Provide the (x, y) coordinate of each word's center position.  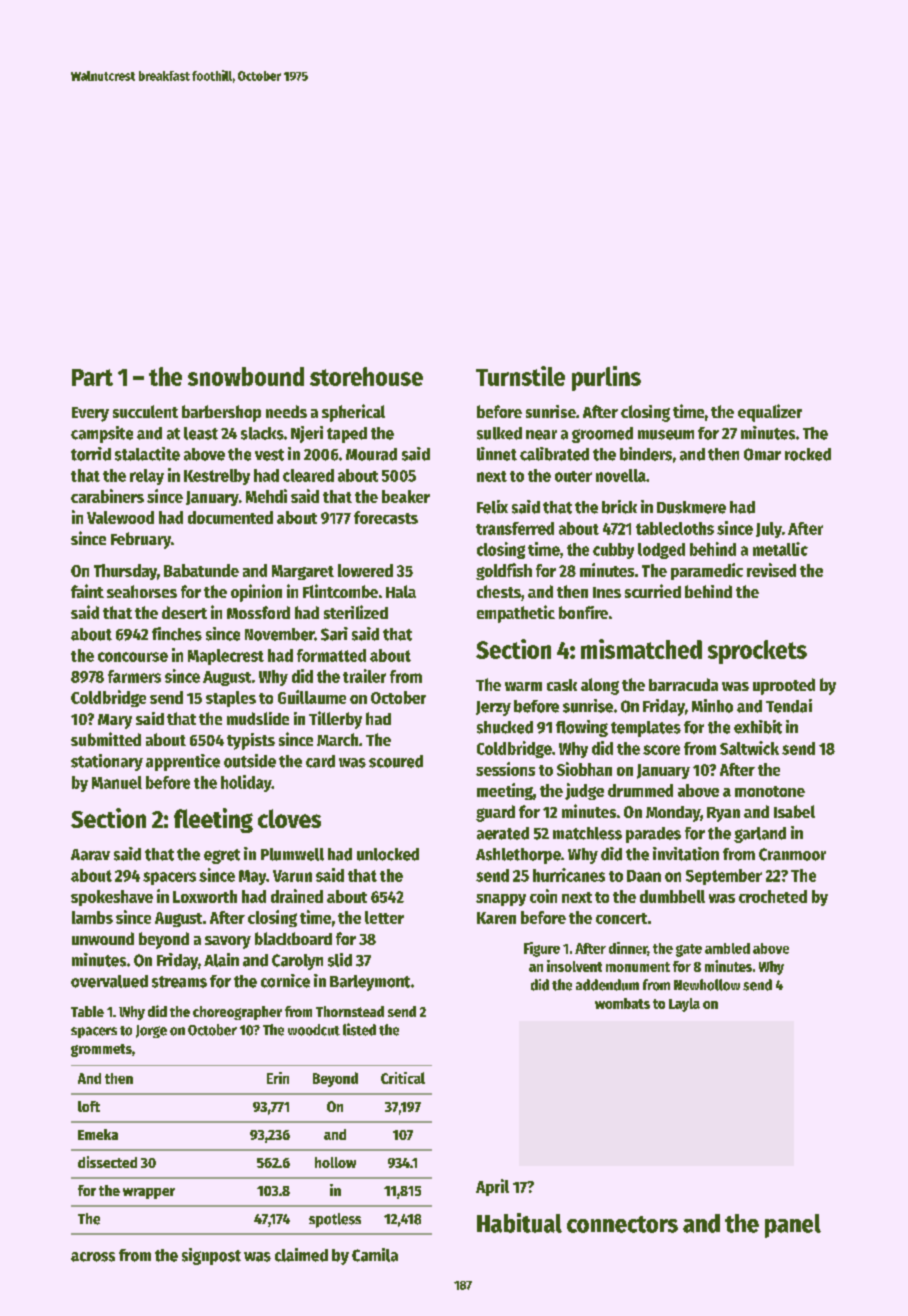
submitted (106, 739)
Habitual (519, 1223)
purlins (606, 378)
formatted (331, 655)
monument (638, 967)
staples (231, 699)
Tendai (789, 706)
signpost (211, 1256)
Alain (221, 960)
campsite (102, 434)
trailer (364, 676)
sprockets (757, 652)
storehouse (366, 376)
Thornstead (350, 1011)
